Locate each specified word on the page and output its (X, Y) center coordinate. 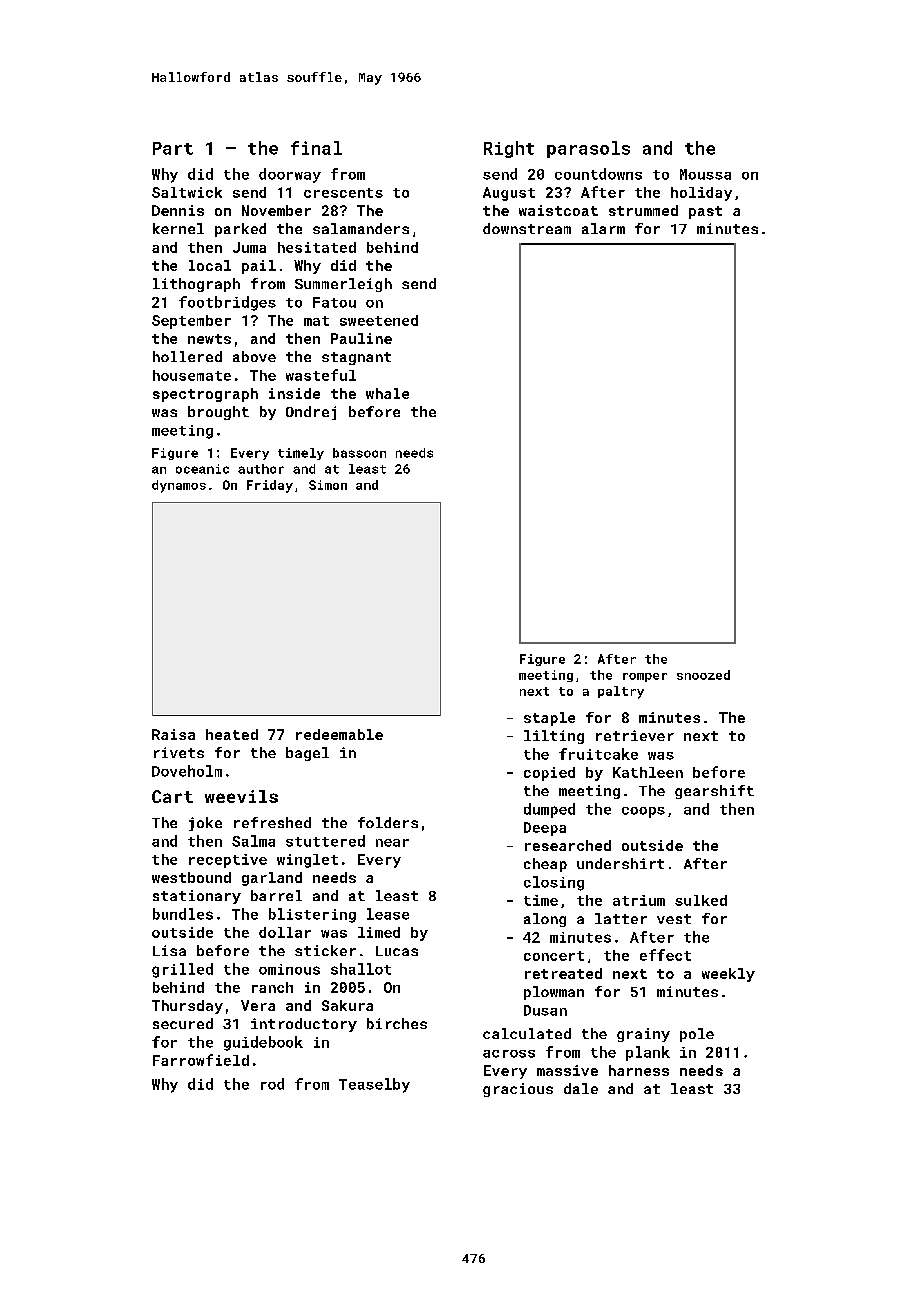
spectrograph (205, 395)
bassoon (359, 453)
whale (387, 393)
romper (645, 677)
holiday (701, 194)
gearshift (714, 792)
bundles (183, 914)
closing (554, 883)
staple (549, 719)
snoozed (703, 675)
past (705, 212)
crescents (343, 193)
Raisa (173, 734)
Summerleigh (343, 285)
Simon (328, 485)
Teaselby (374, 1085)
